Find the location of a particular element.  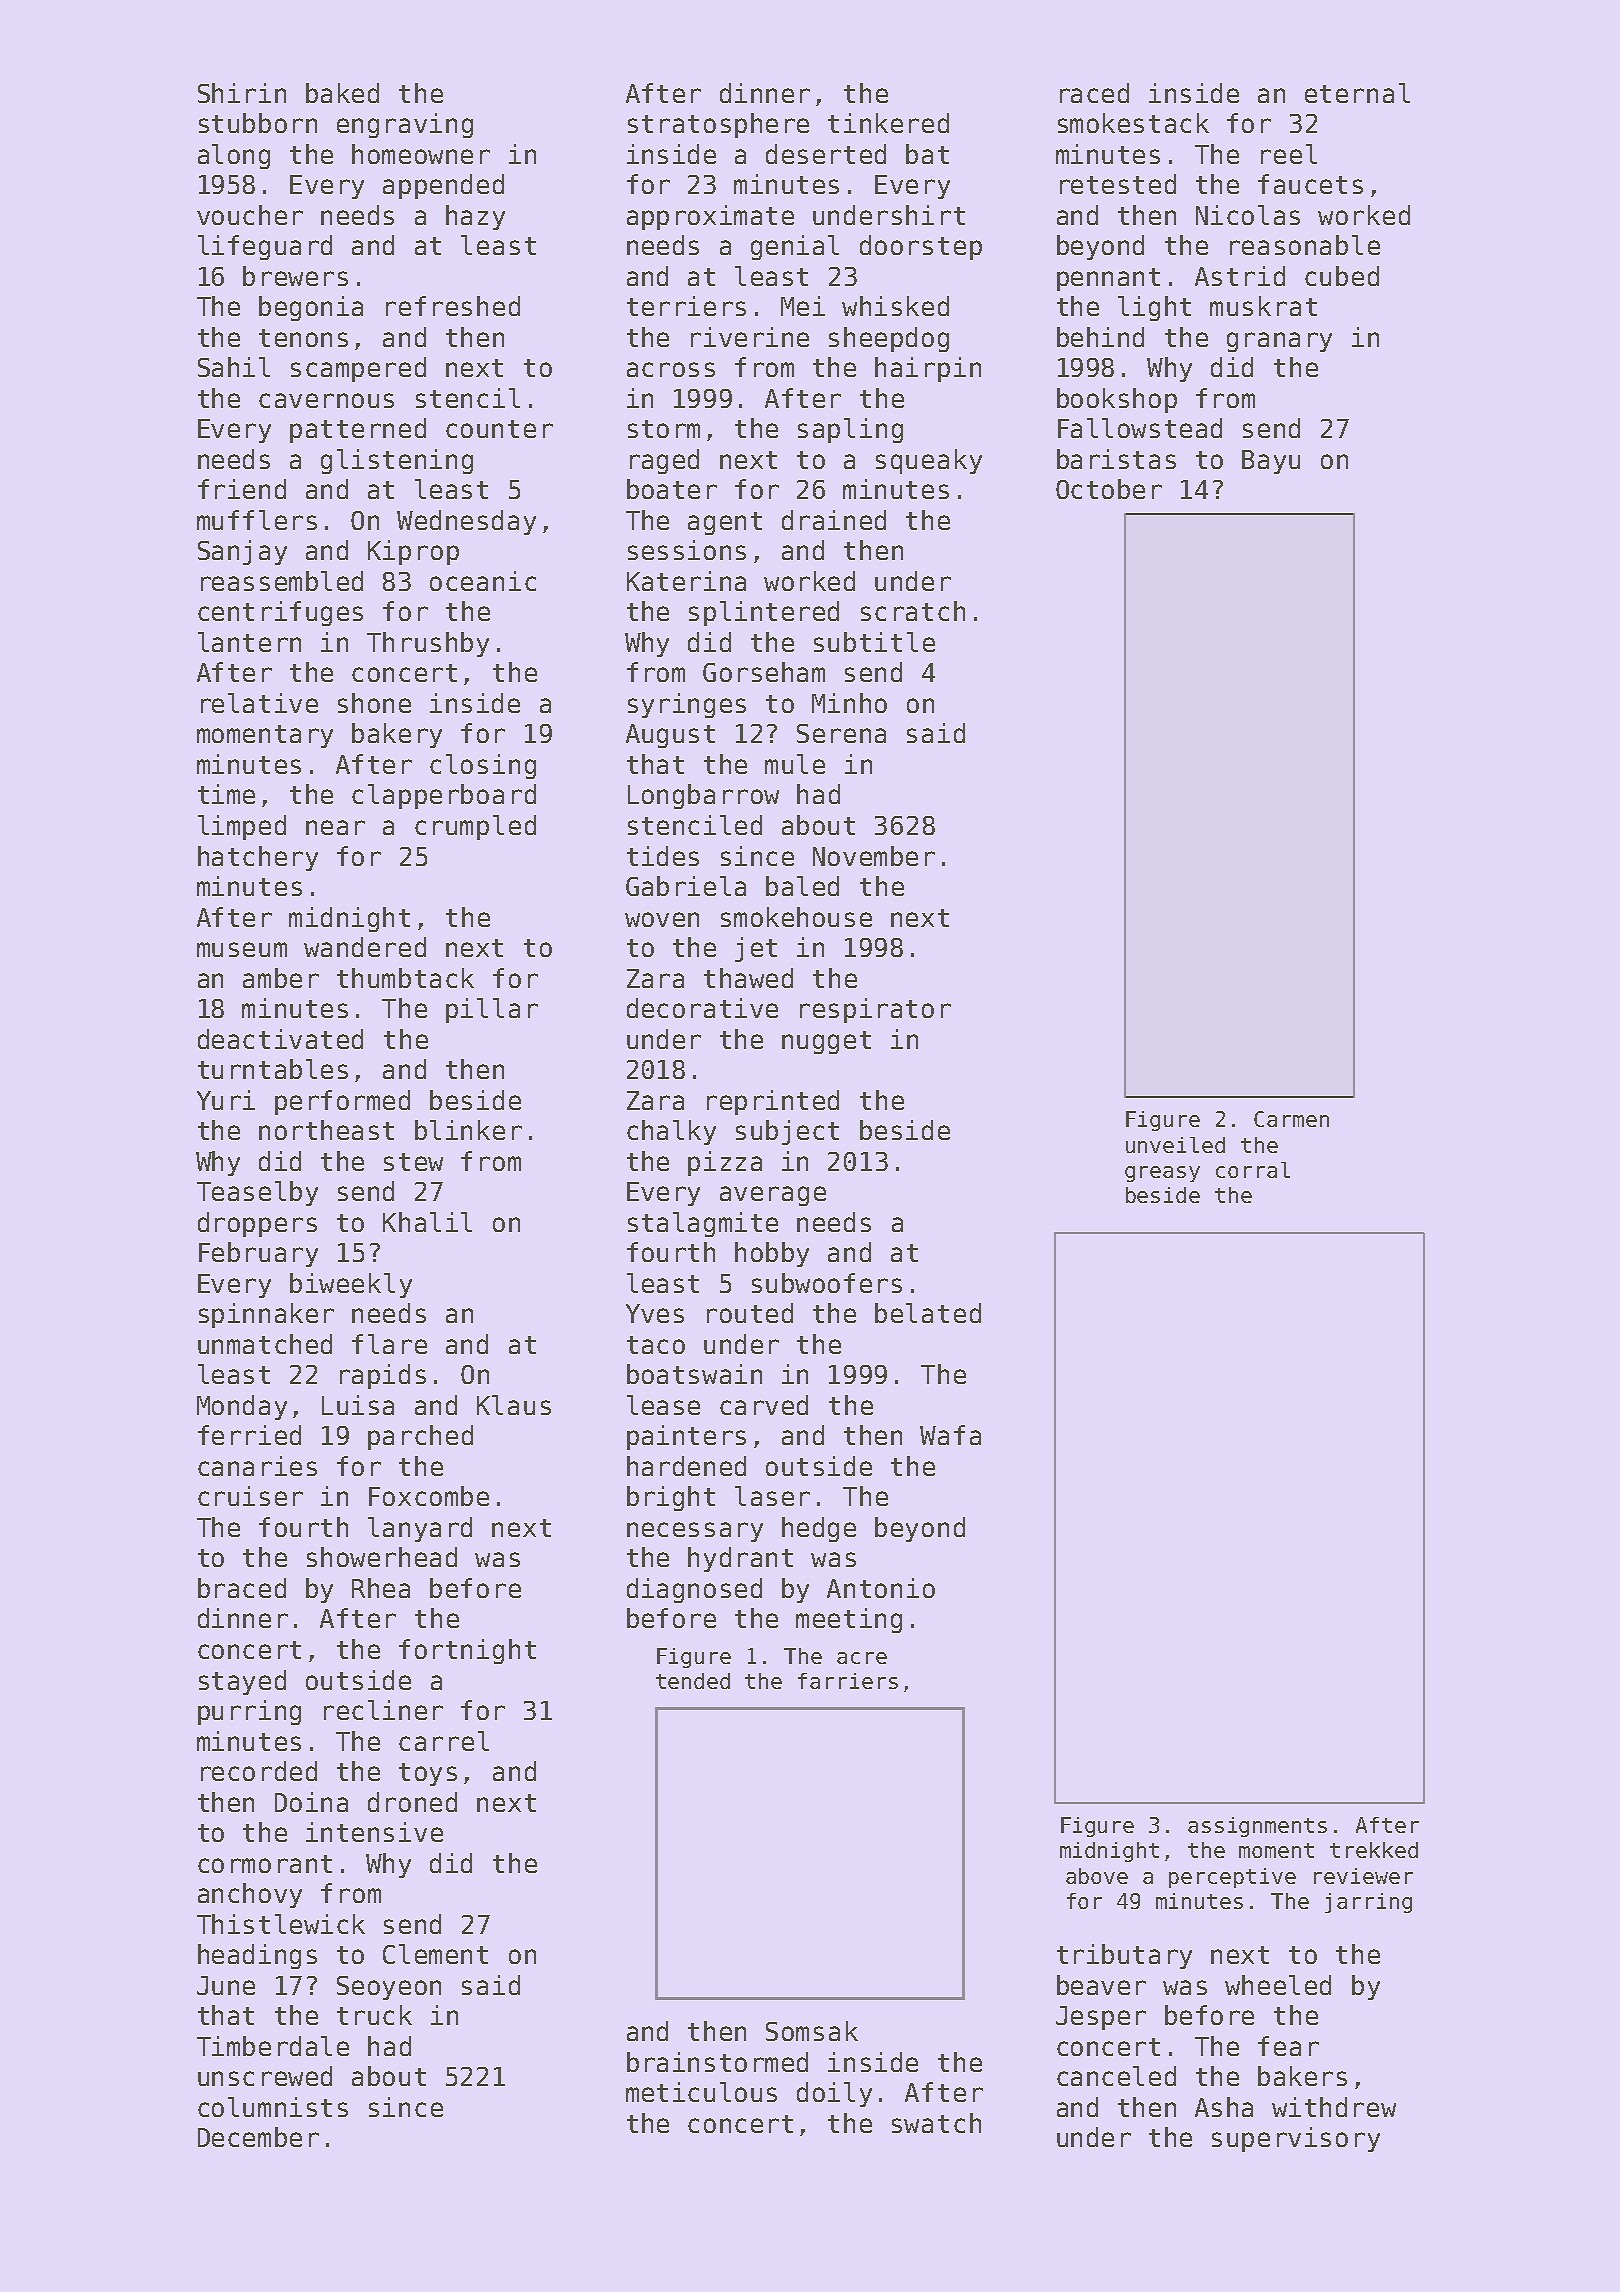

Klaus is located at coordinates (514, 1405).
